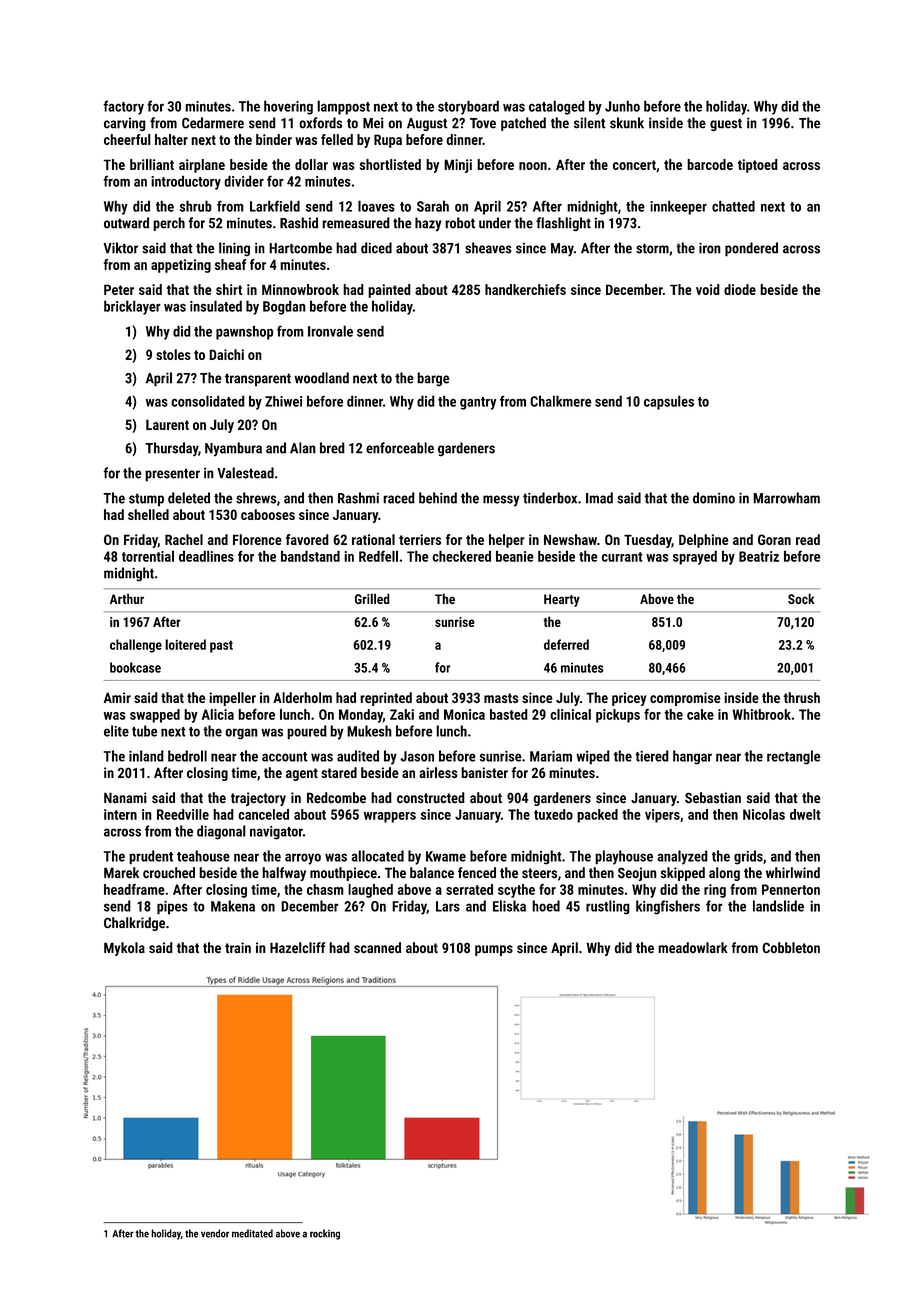 The width and height of the screenshot is (924, 1308). I want to click on train, so click(238, 947).
